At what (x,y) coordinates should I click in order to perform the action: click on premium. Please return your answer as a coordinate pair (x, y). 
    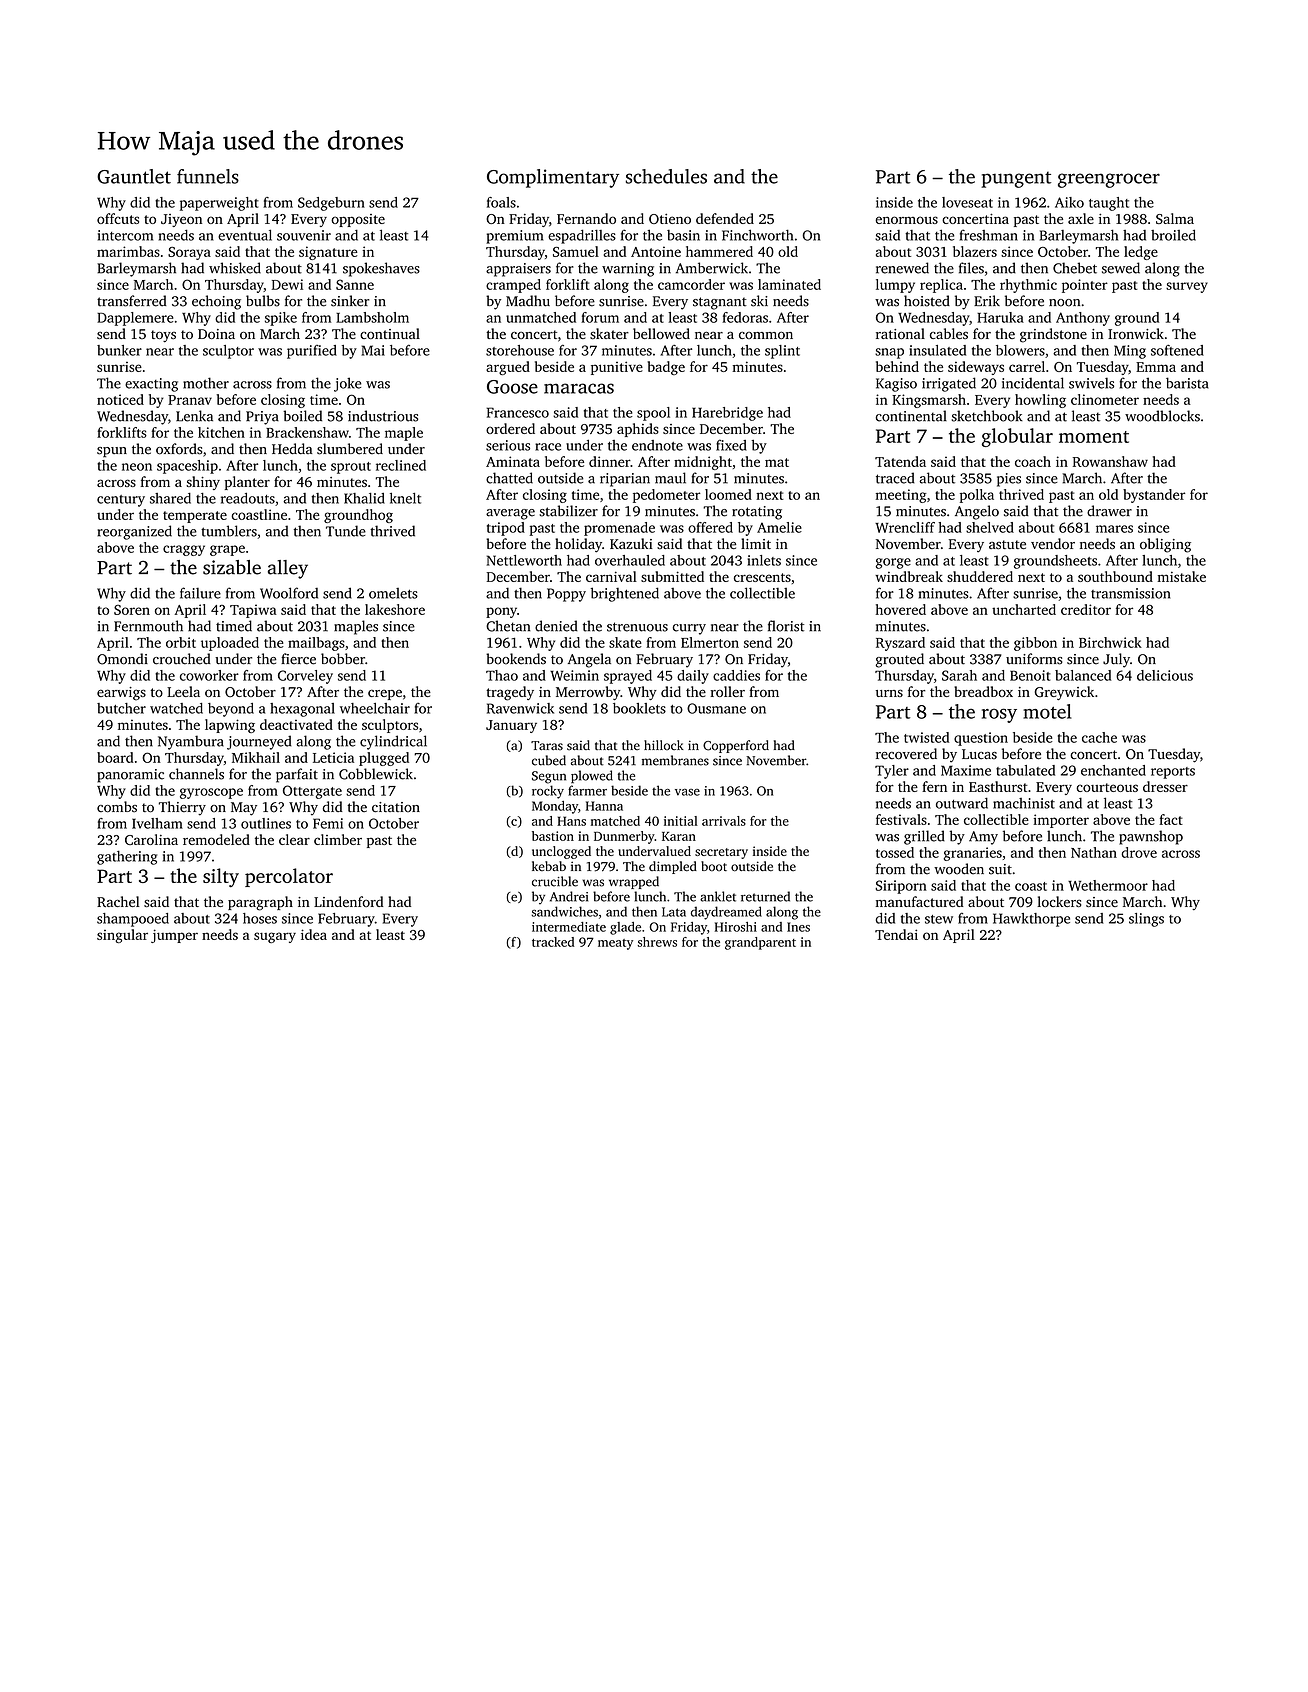
    Looking at the image, I should click on (514, 237).
